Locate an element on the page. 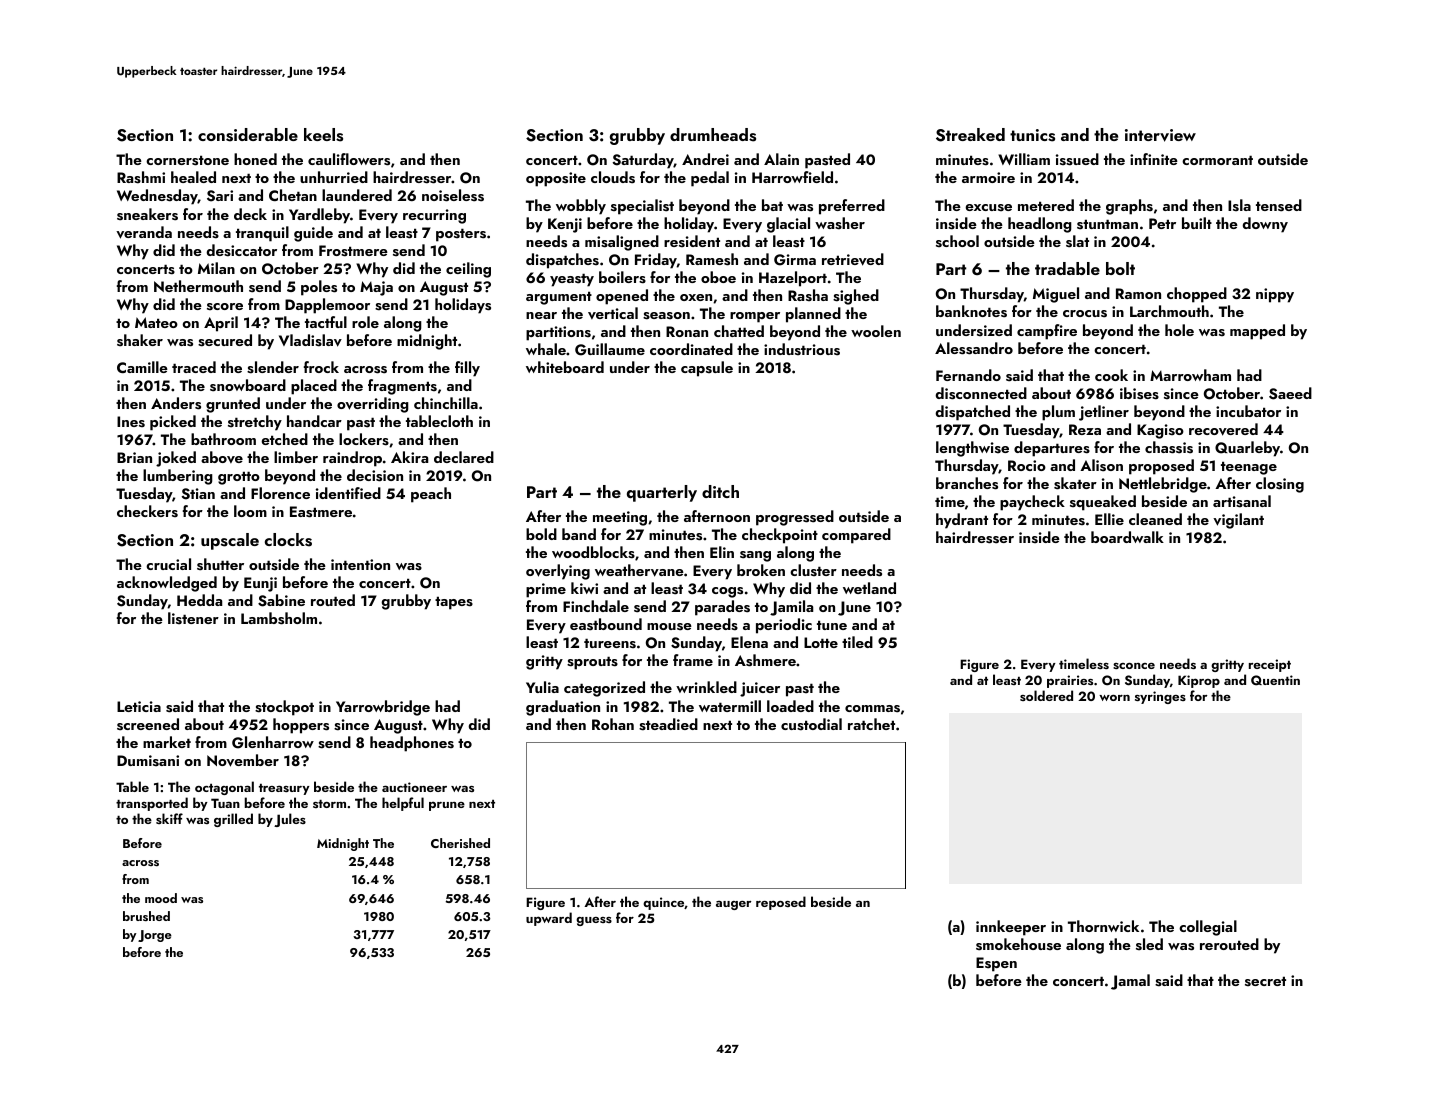 Image resolution: width=1432 pixels, height=1107 pixels. Rohan is located at coordinates (613, 724).
